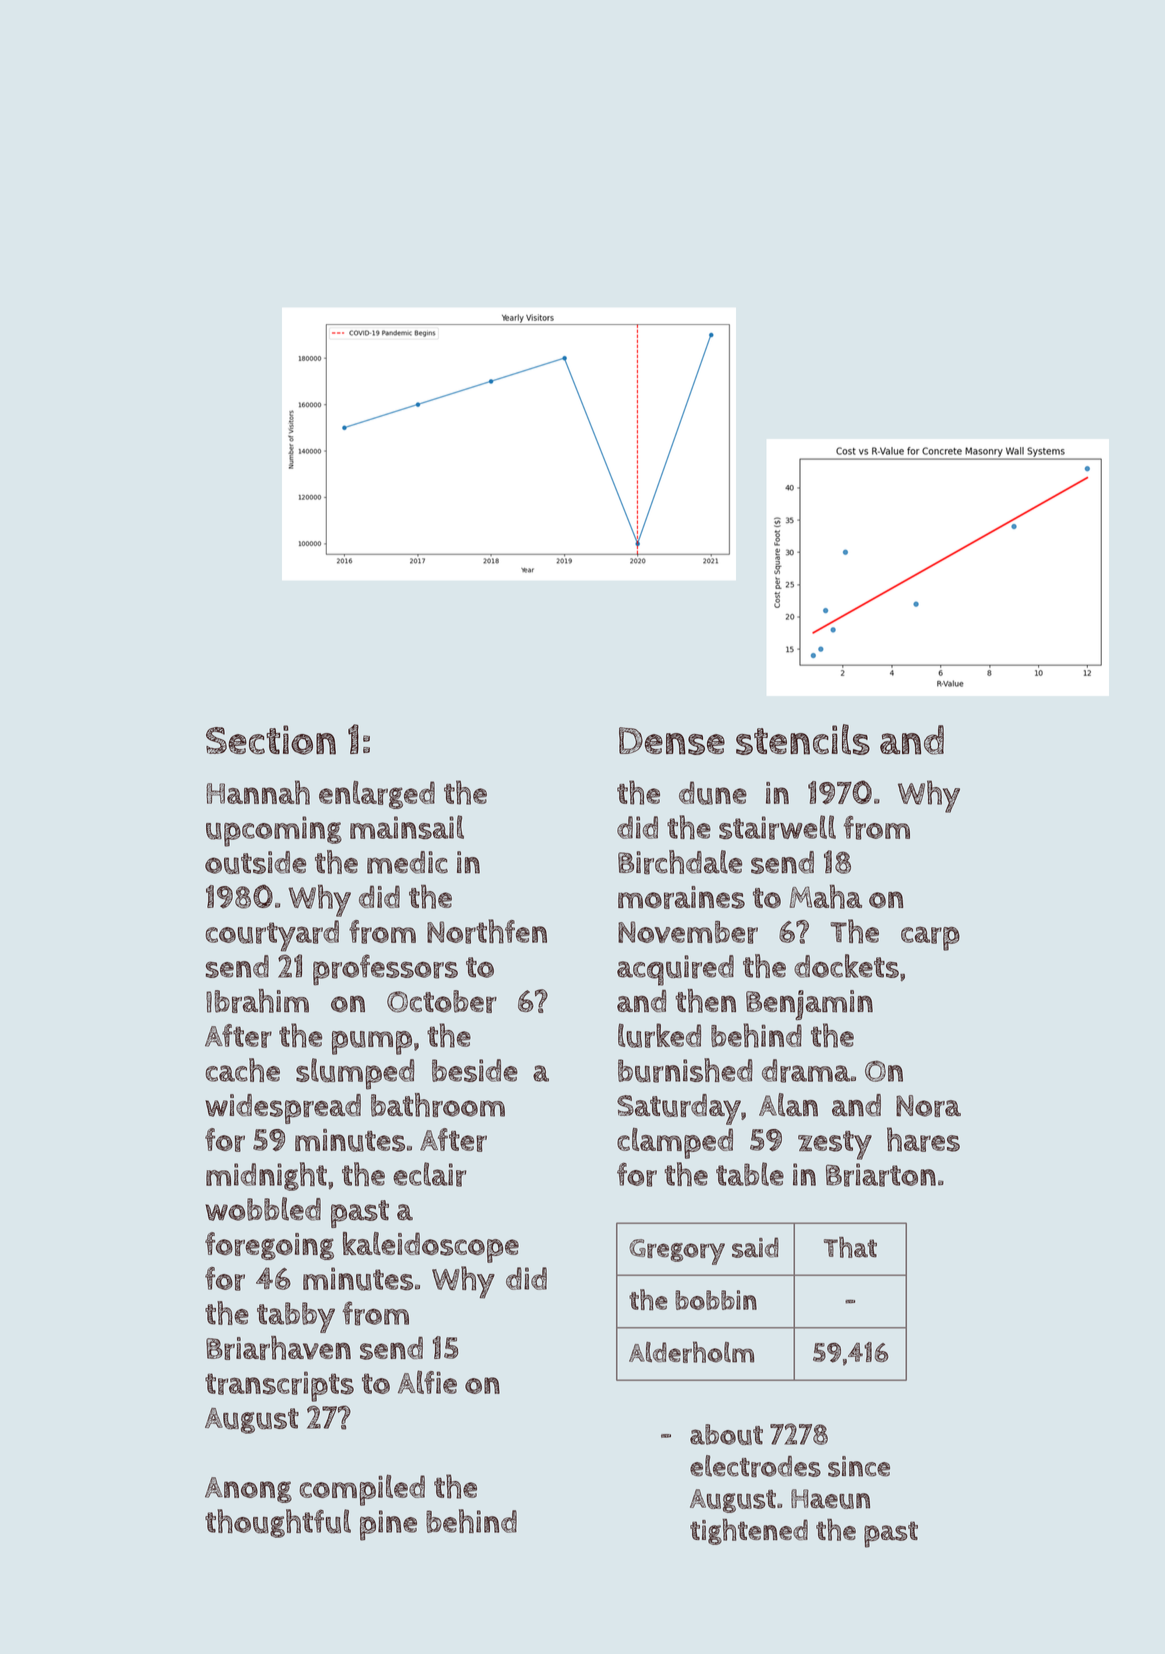  Describe the element at coordinates (830, 1499) in the screenshot. I see `Haeun` at that location.
